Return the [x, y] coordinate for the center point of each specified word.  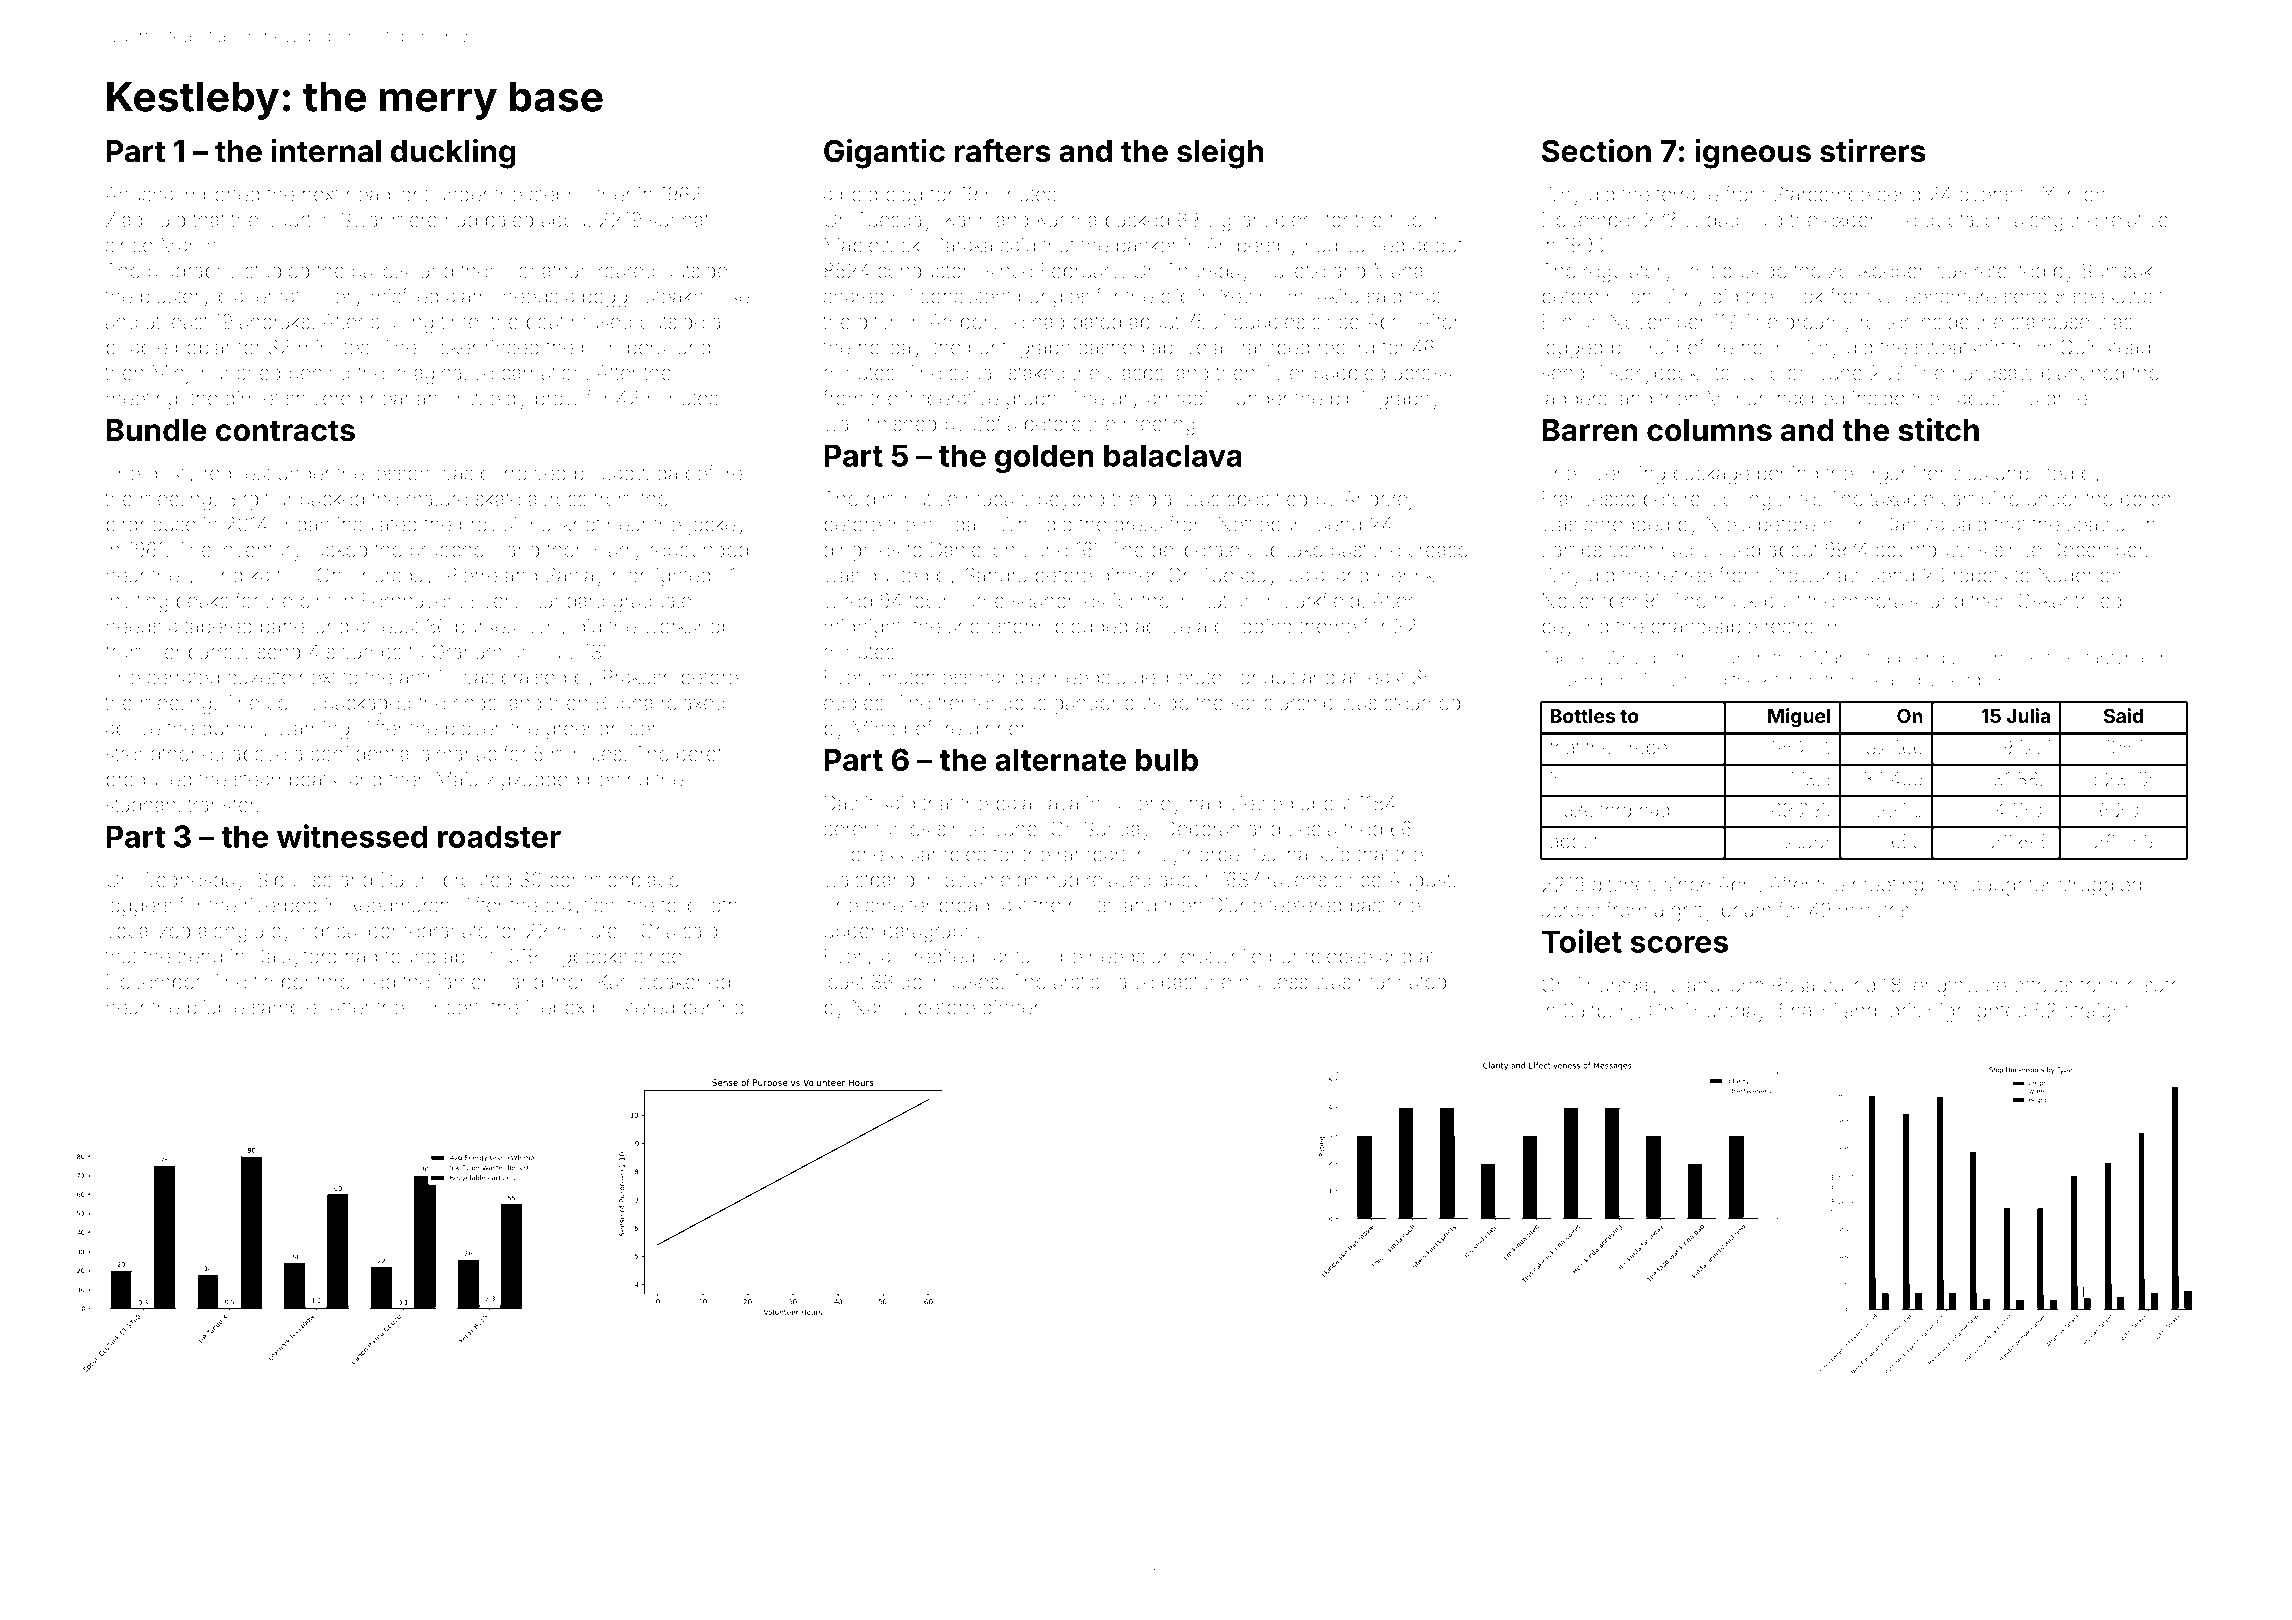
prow [557, 402]
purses [485, 630]
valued [1375, 245]
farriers [467, 981]
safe [2163, 985]
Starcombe [1822, 194]
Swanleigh [991, 882]
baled [509, 219]
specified [1267, 500]
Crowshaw [1815, 575]
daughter [2011, 886]
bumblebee [1321, 956]
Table [1562, 657]
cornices [2007, 657]
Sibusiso [295, 879]
